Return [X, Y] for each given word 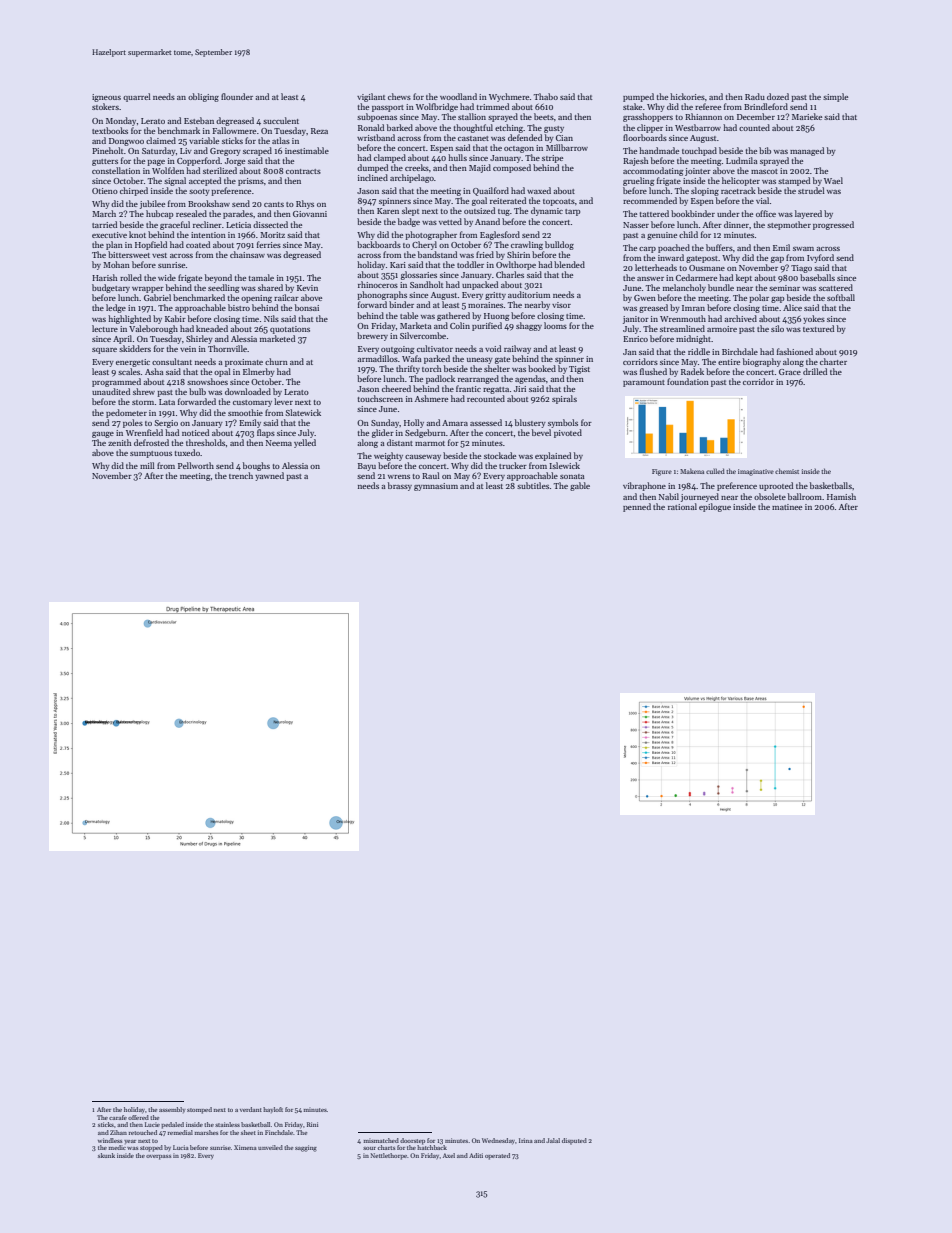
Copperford [199, 161]
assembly [172, 1110]
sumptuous [151, 454]
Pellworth [196, 465]
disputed [574, 1141]
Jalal [553, 1140]
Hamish [841, 496]
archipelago [412, 178]
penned [637, 507]
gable [580, 486]
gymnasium [436, 487]
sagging [306, 1148]
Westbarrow [698, 127]
